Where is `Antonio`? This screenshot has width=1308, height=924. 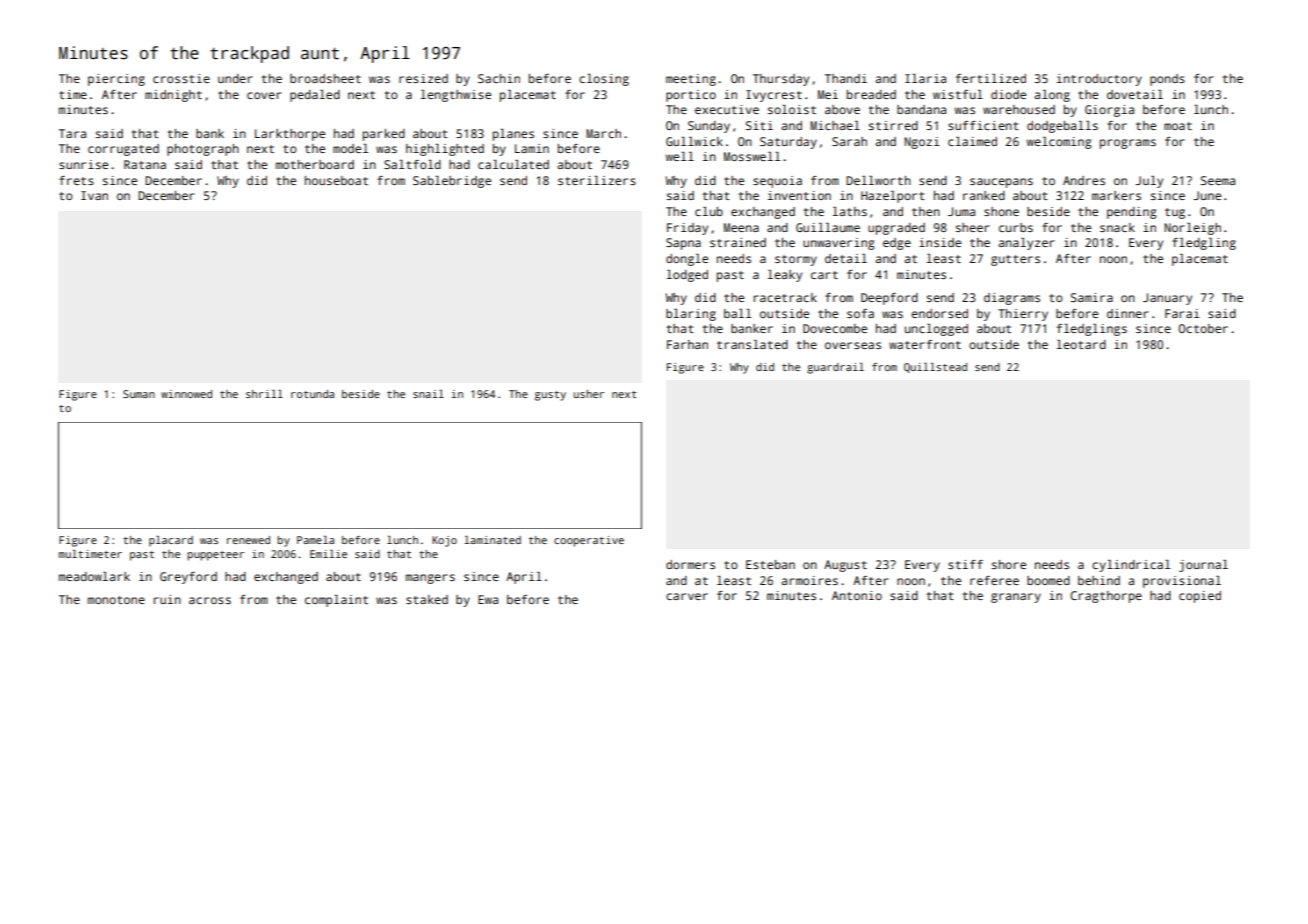 Antonio is located at coordinates (857, 595).
